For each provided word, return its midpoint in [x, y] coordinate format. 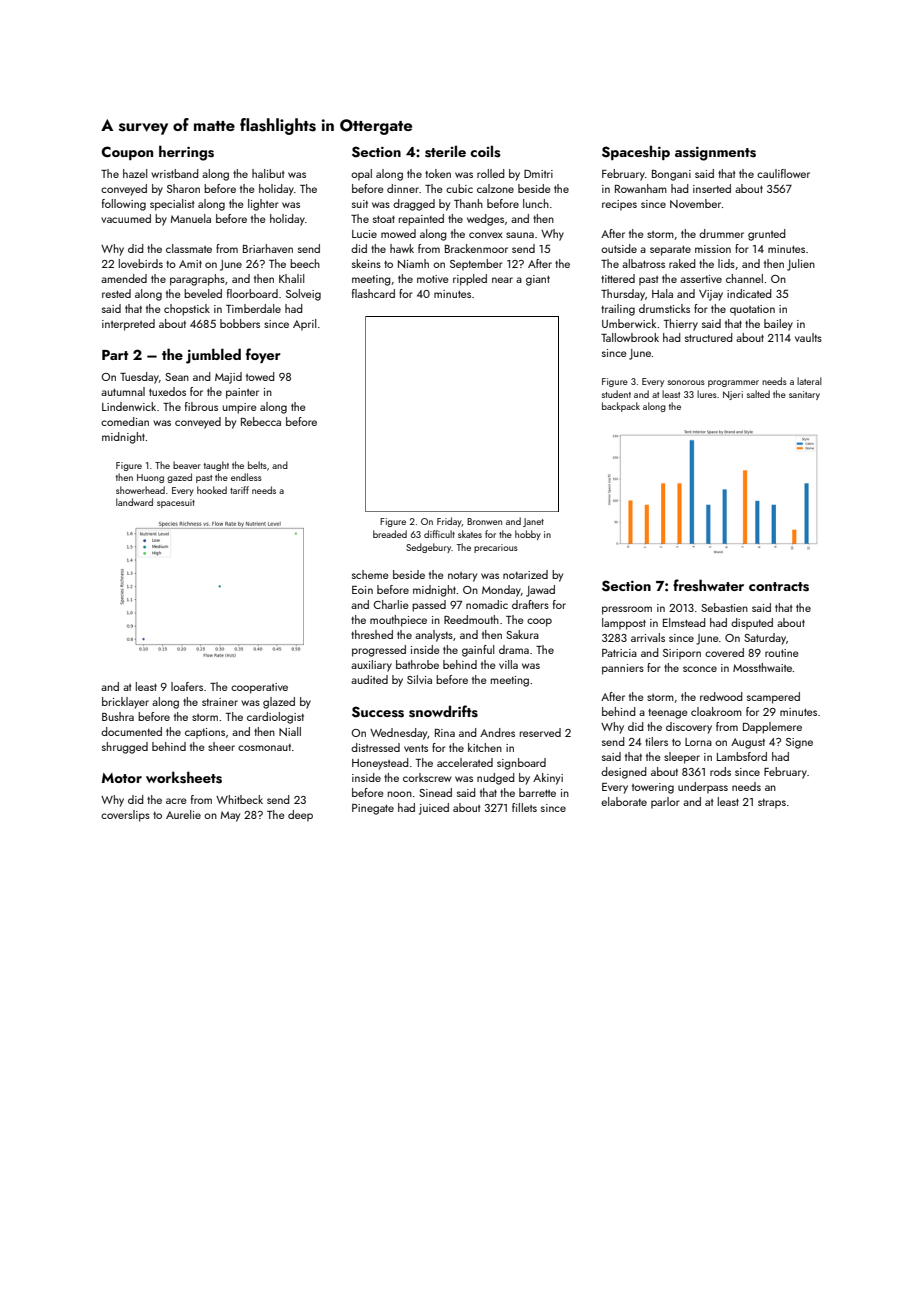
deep [300, 816]
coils [485, 151]
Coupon [127, 153]
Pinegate [373, 809]
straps [772, 804]
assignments [715, 153]
